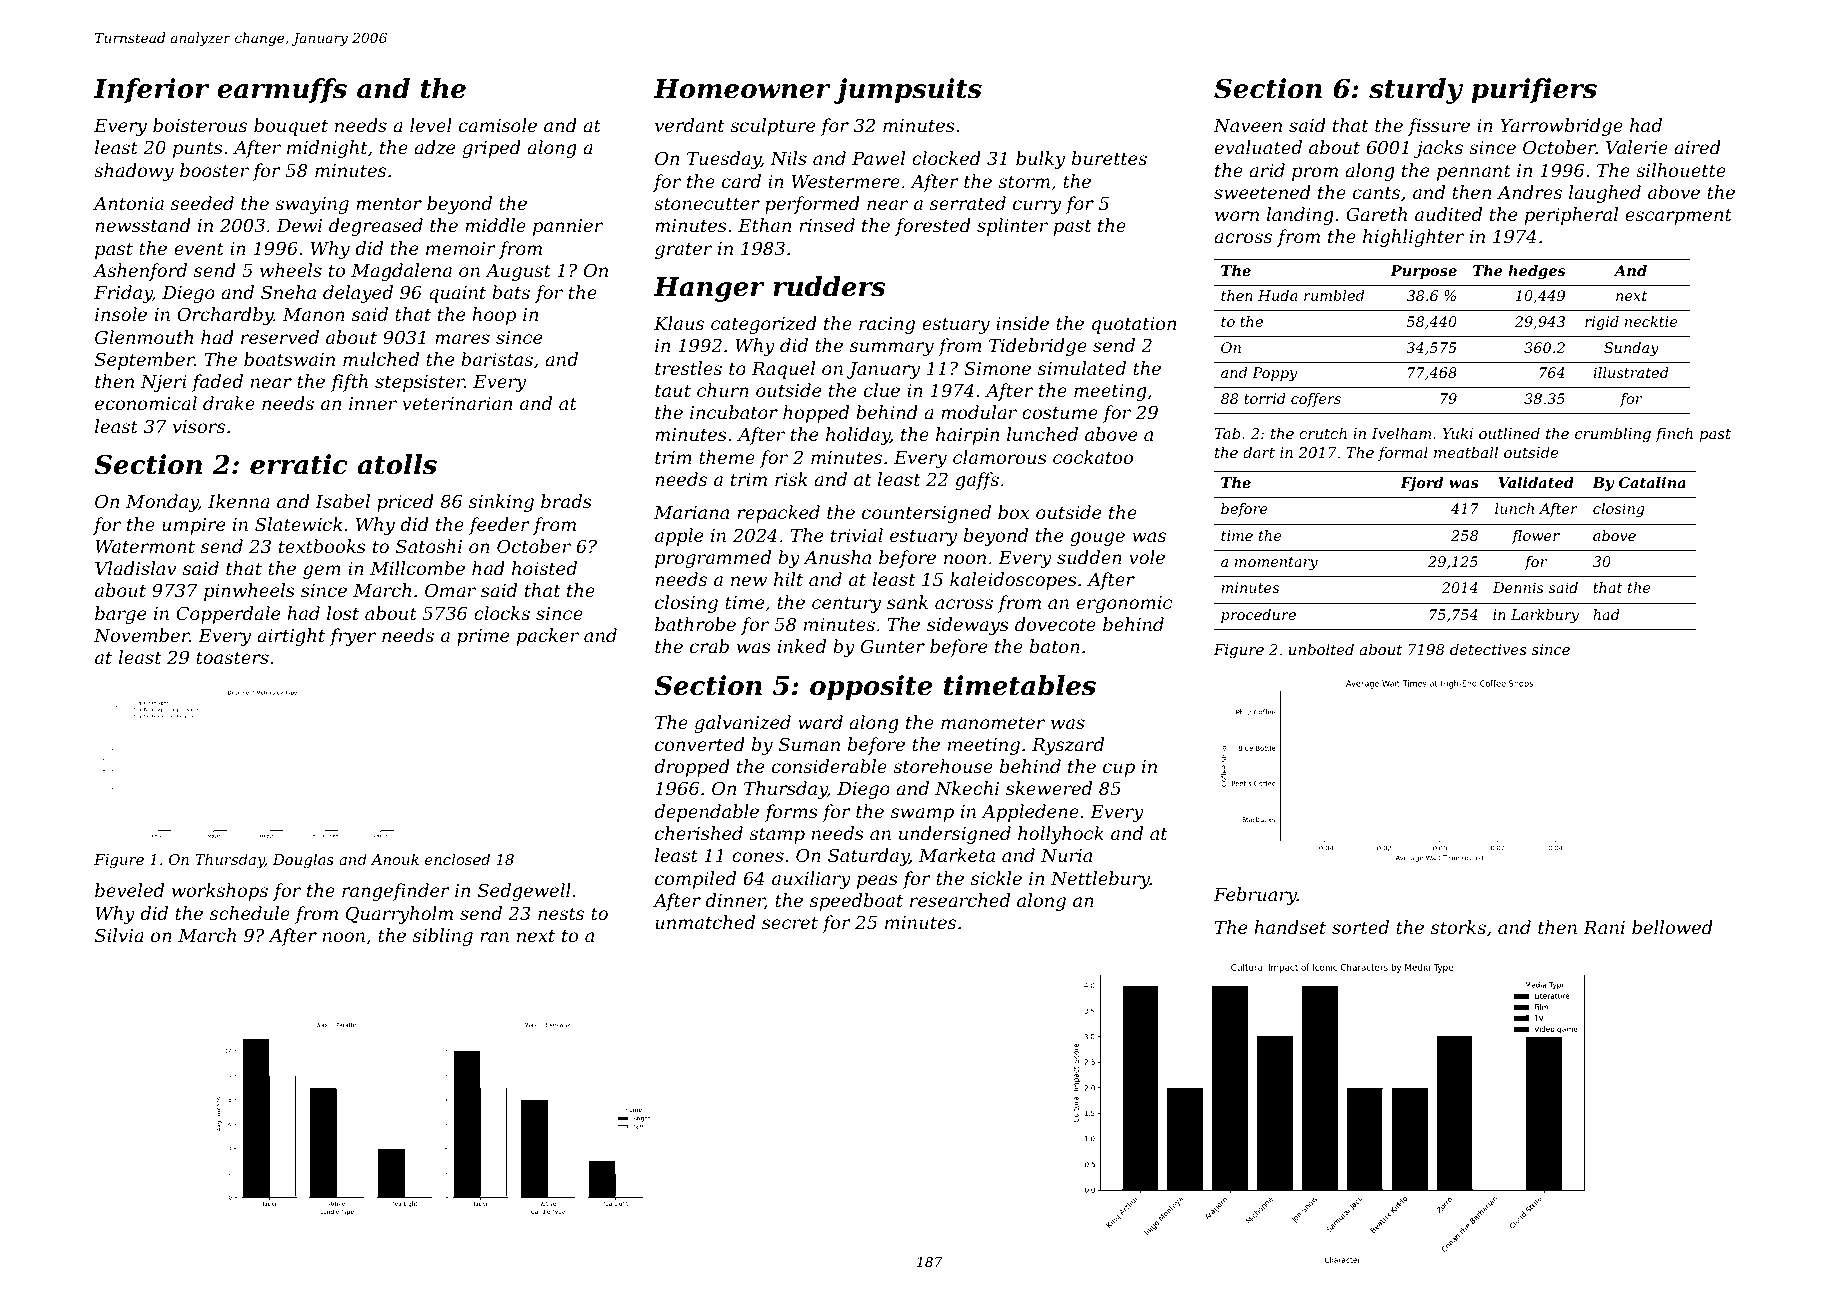  Describe the element at coordinates (1423, 272) in the document. I see `Purpose` at that location.
